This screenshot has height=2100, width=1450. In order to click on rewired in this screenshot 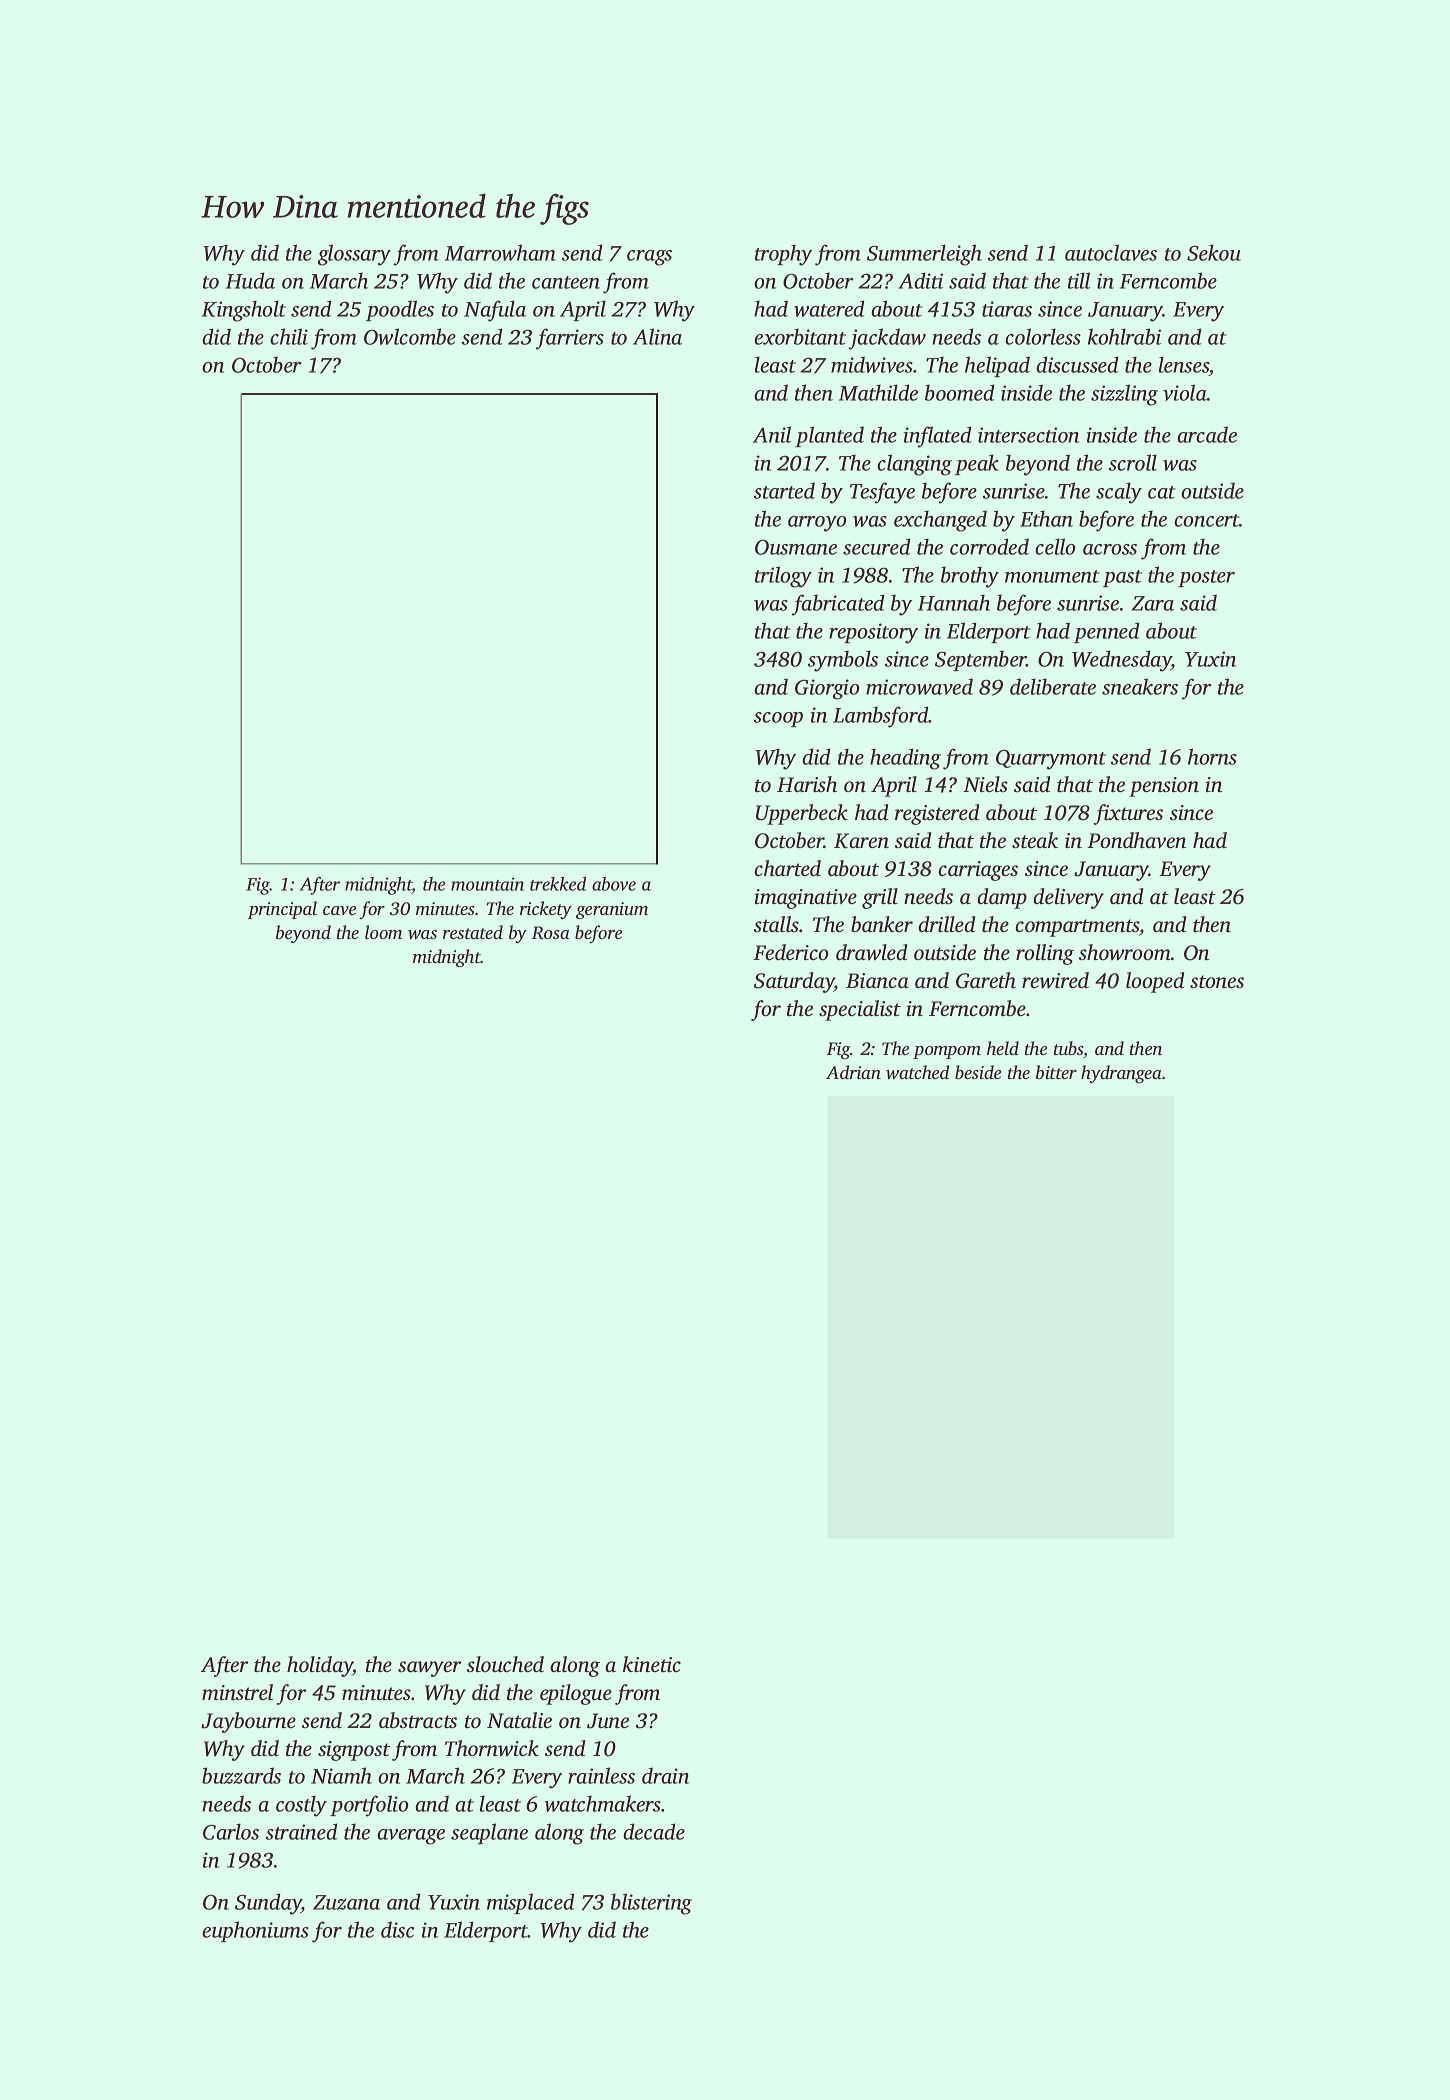, I will do `click(1055, 980)`.
